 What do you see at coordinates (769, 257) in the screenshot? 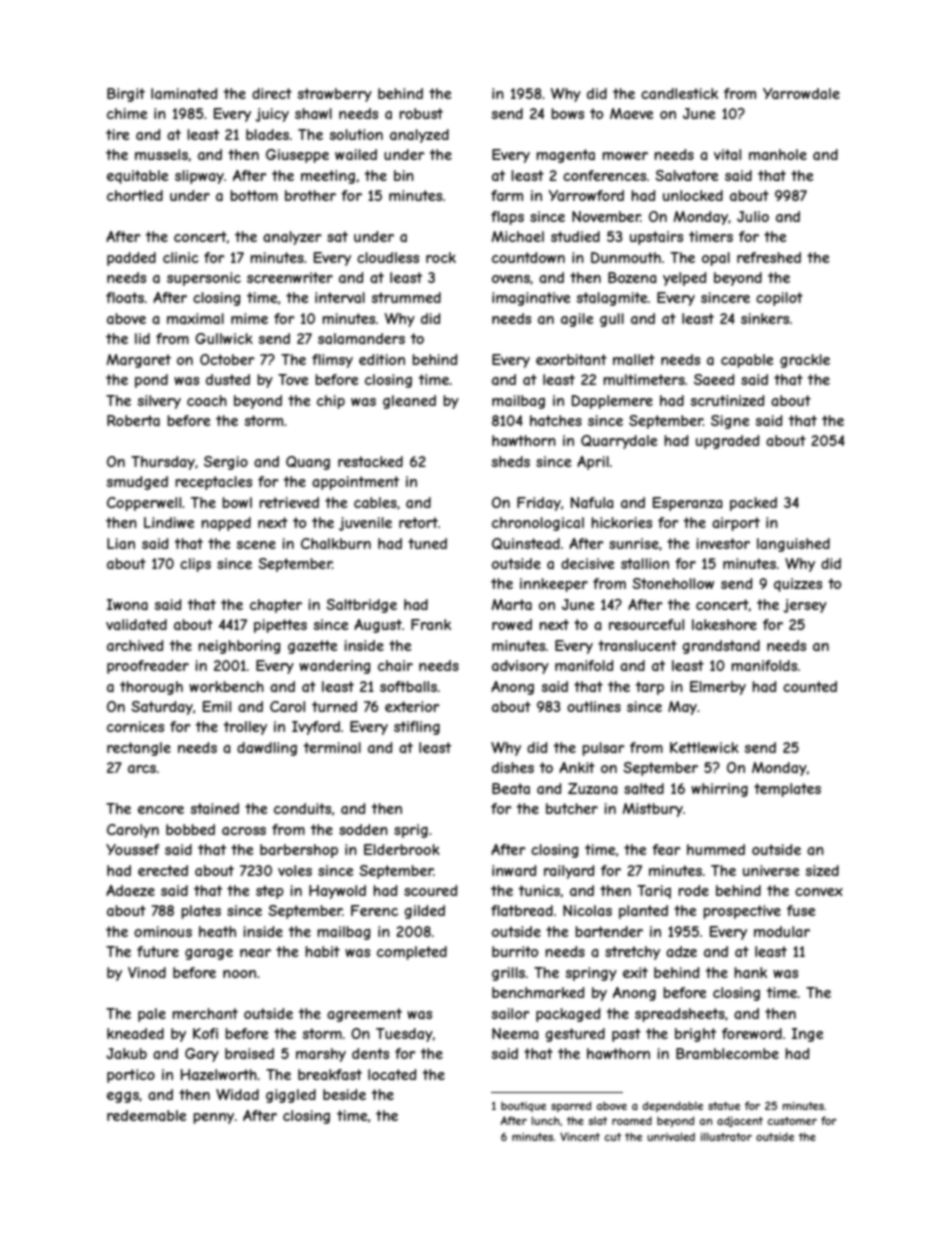
I see `refreshed` at bounding box center [769, 257].
